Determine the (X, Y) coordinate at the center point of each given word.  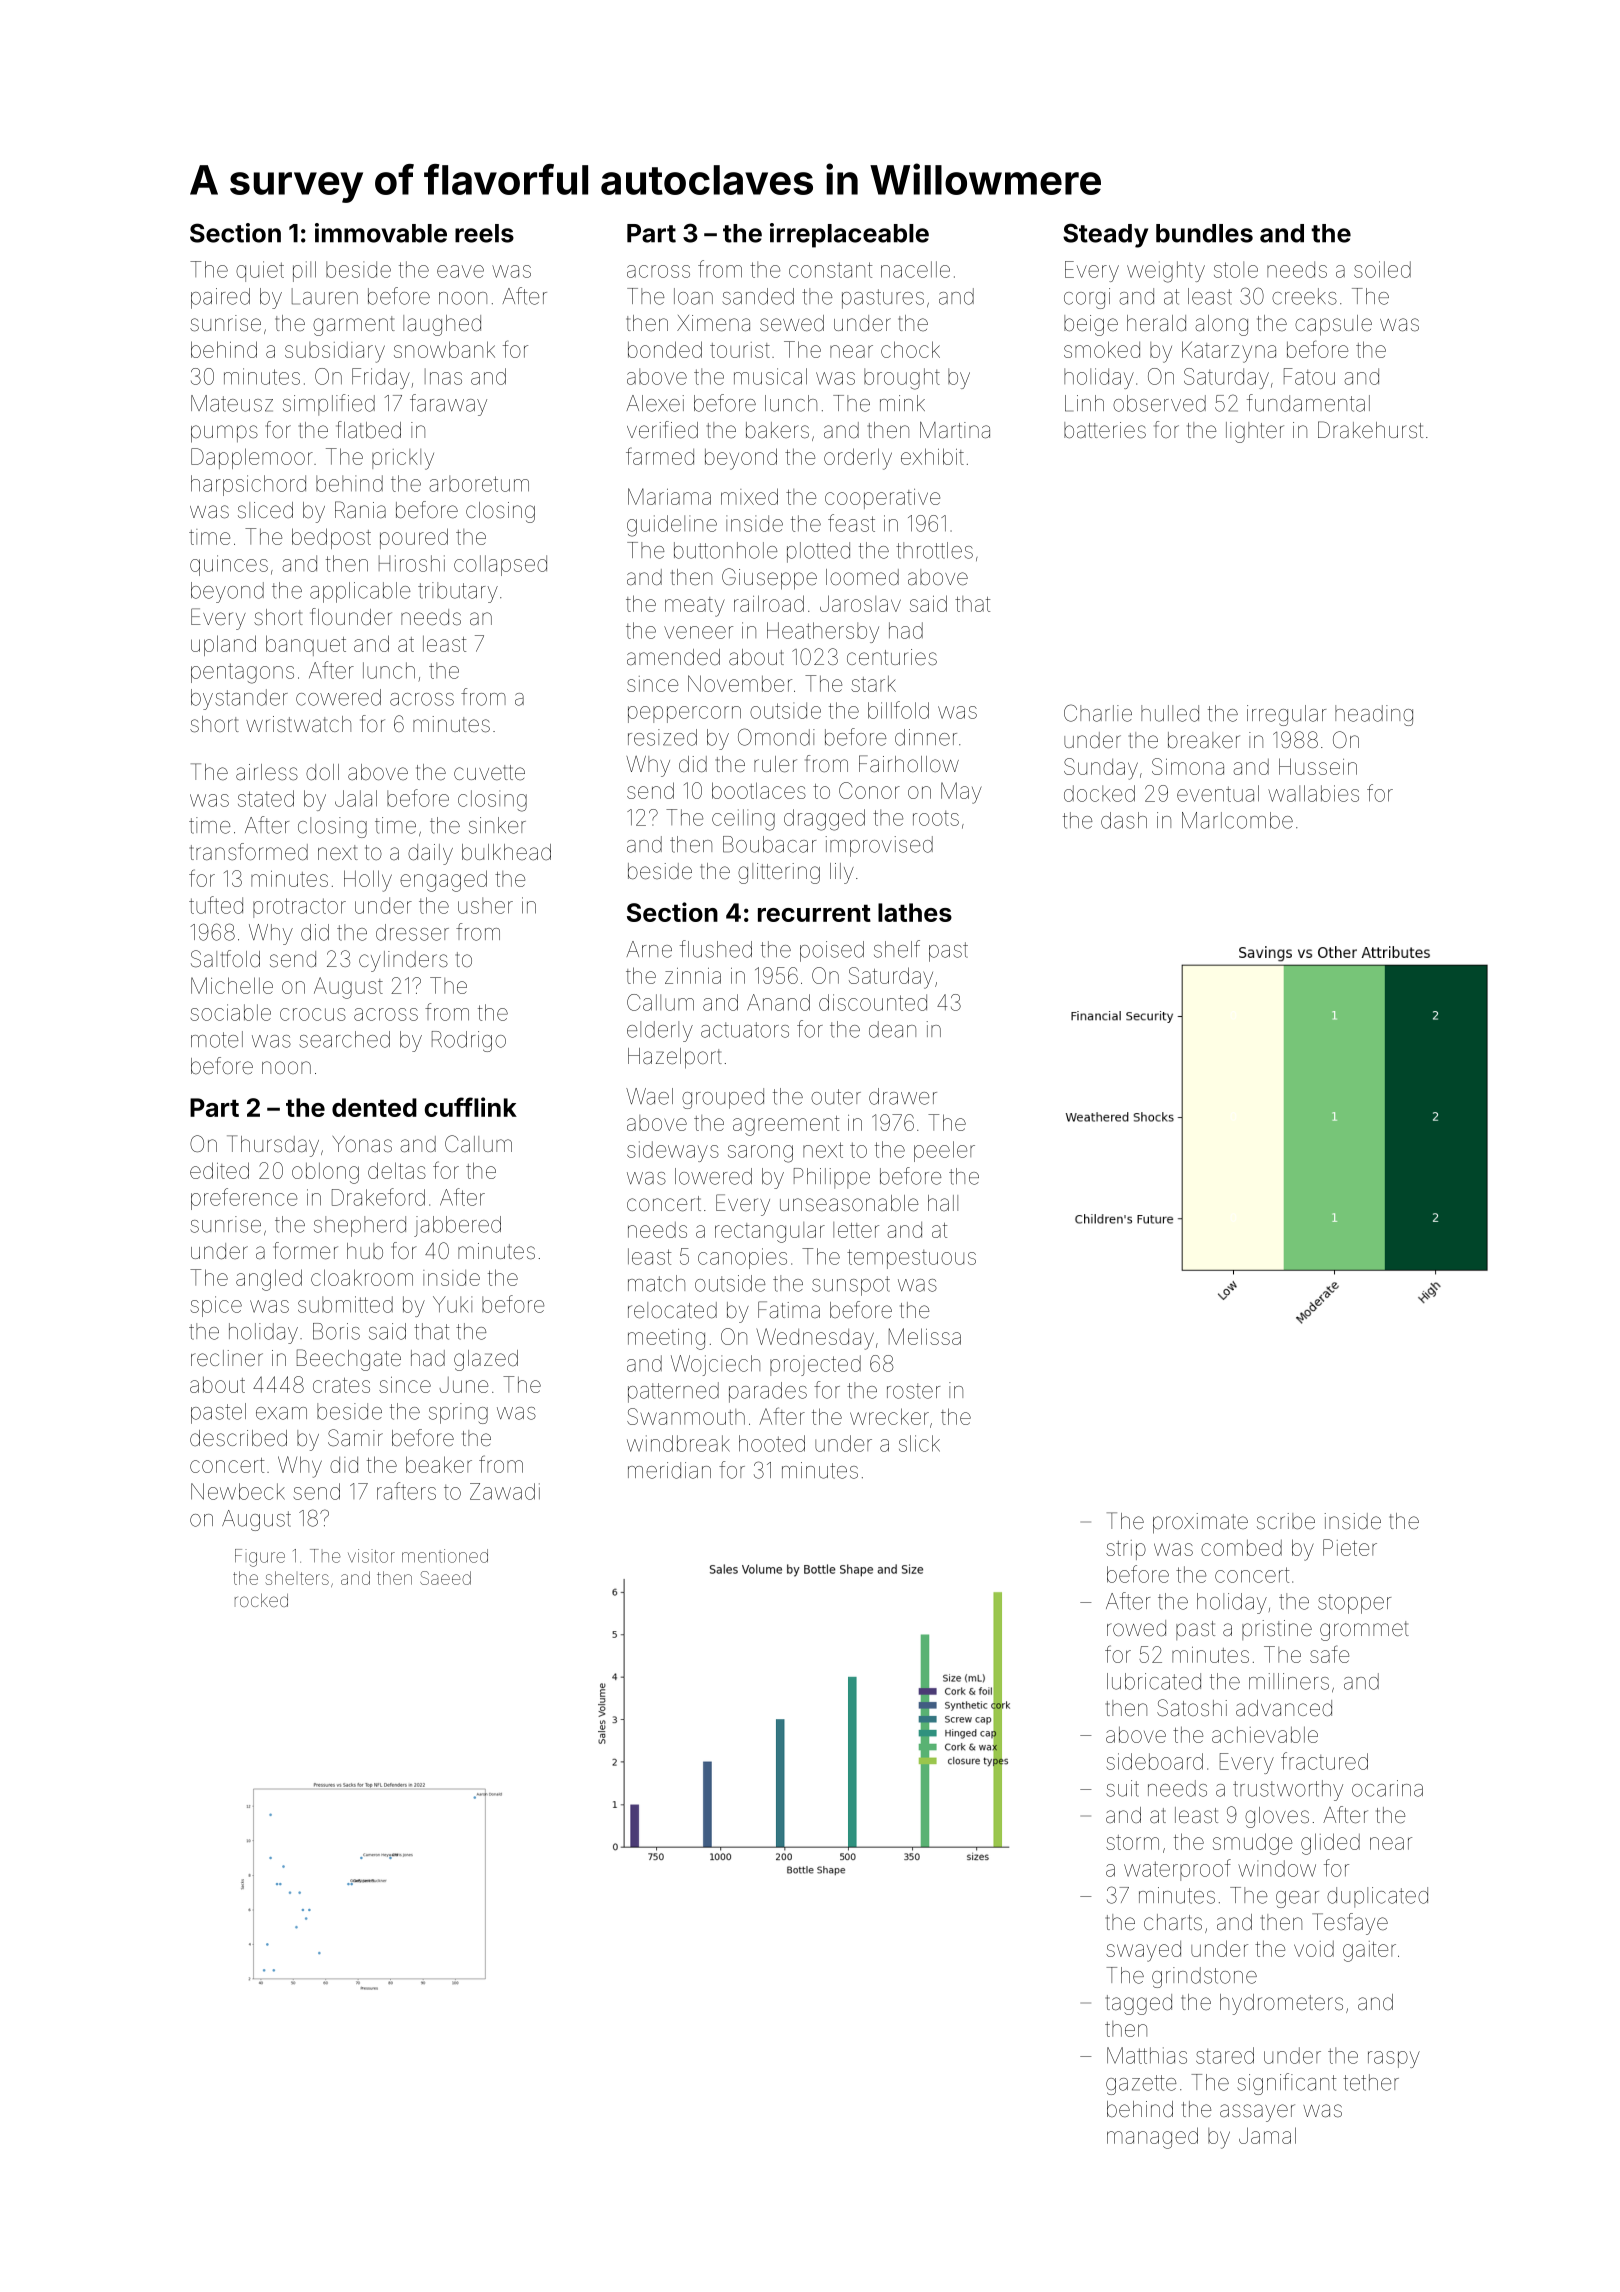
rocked (261, 1600)
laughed (442, 325)
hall (943, 1203)
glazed (486, 1360)
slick (919, 1443)
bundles (1204, 233)
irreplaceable (849, 235)
